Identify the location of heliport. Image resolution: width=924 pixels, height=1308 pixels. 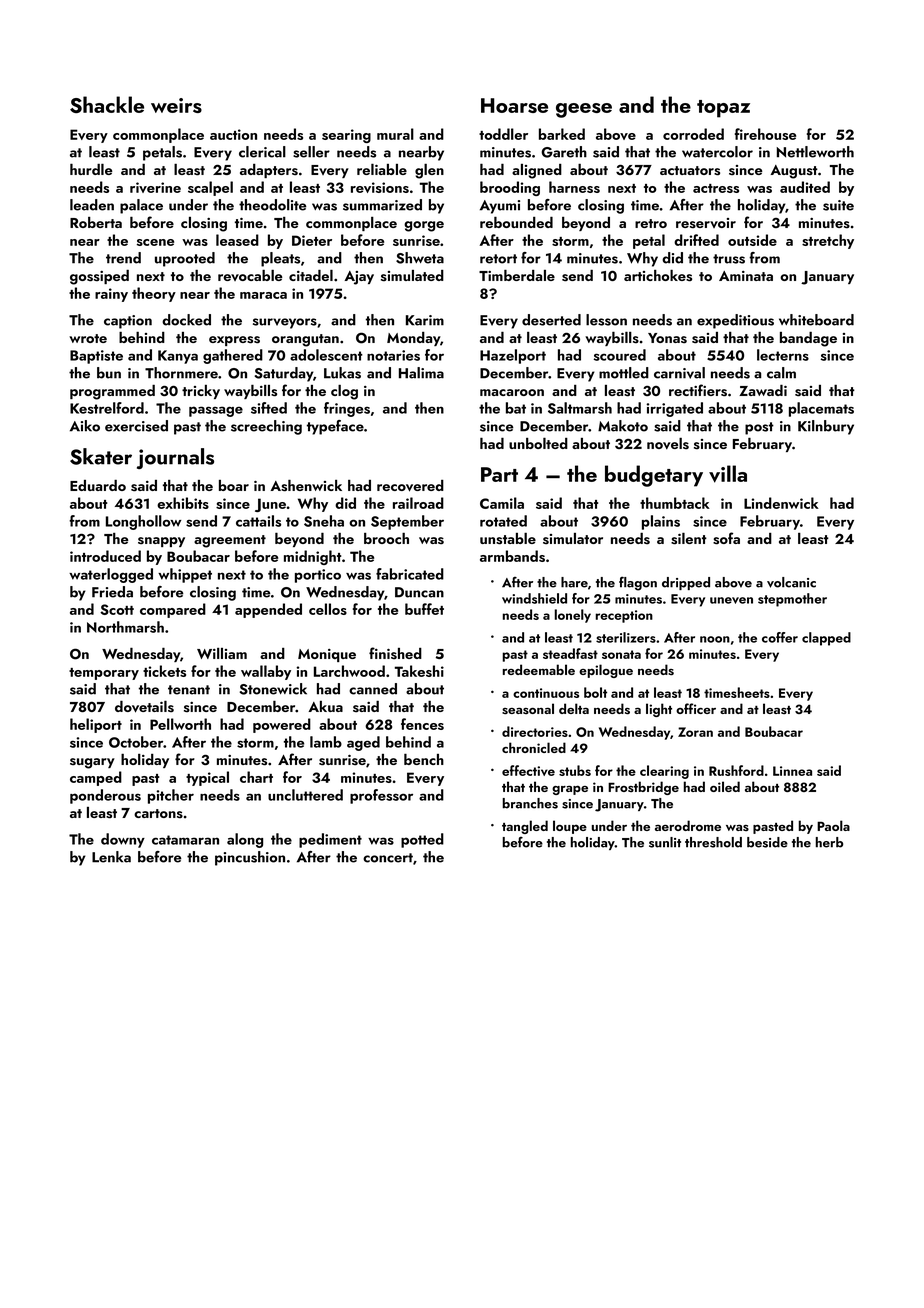
(96, 725).
